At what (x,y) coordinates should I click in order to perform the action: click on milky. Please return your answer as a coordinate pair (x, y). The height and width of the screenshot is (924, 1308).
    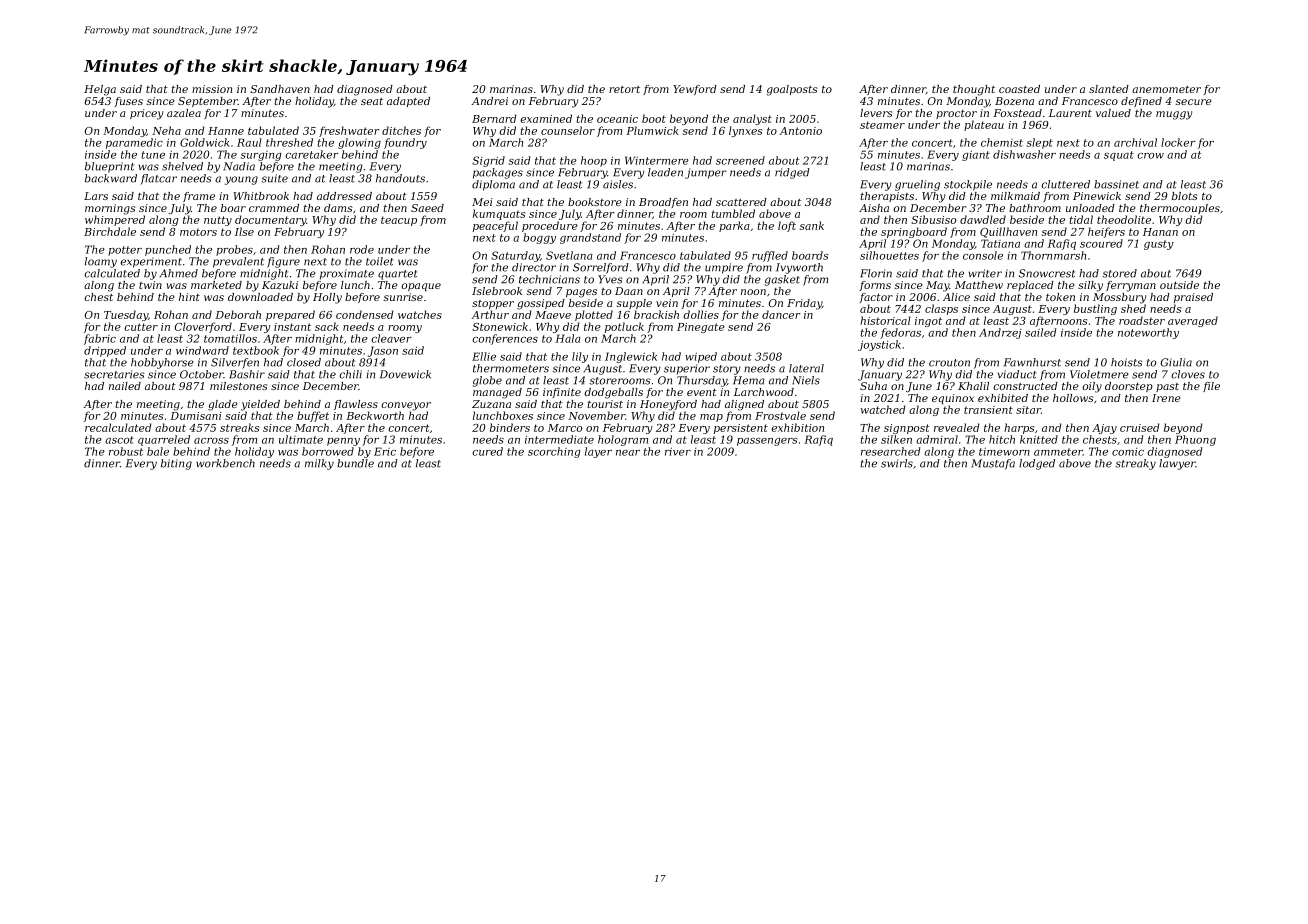
    Looking at the image, I should click on (319, 464).
